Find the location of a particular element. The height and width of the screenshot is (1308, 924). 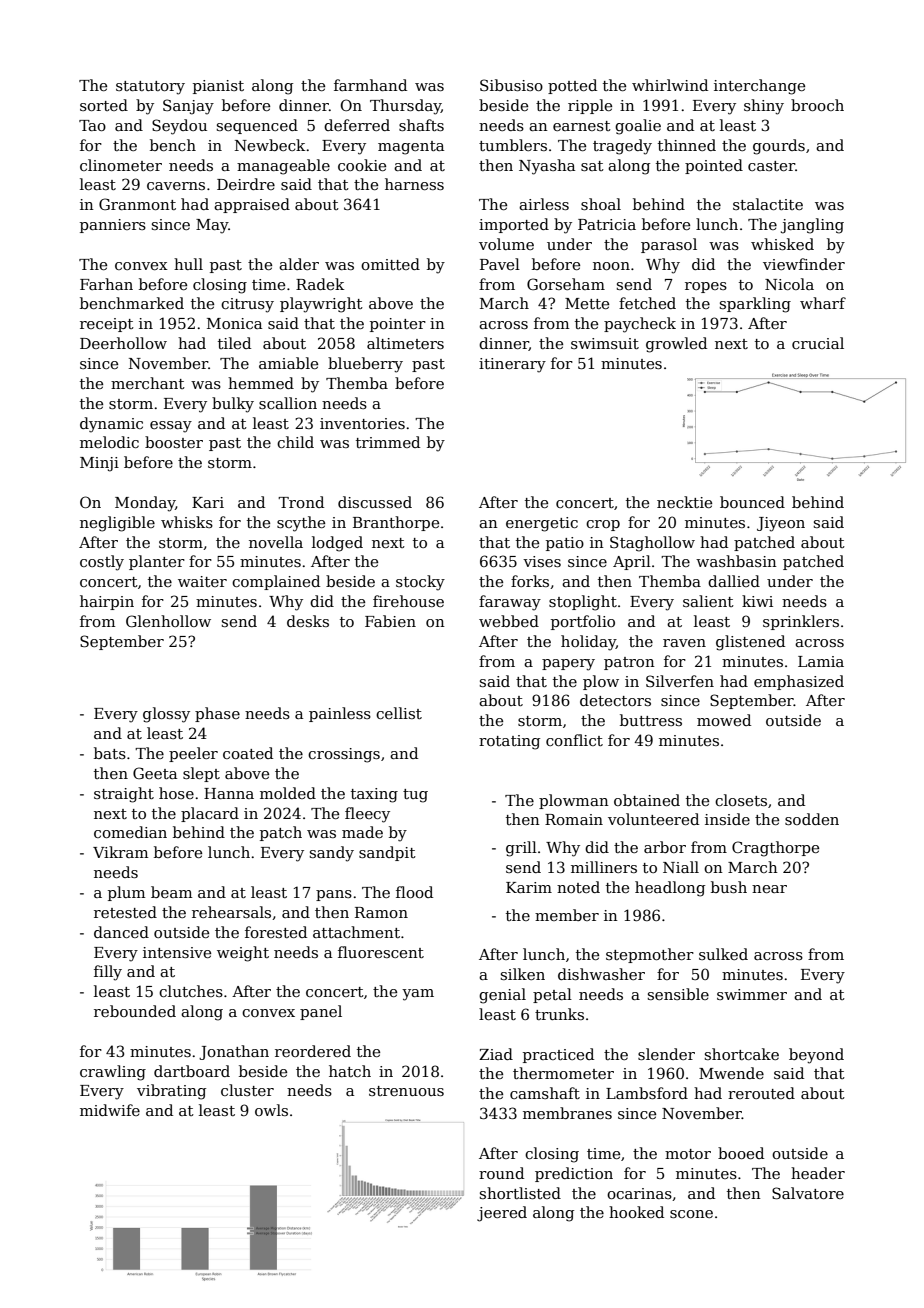

plum is located at coordinates (126, 893).
